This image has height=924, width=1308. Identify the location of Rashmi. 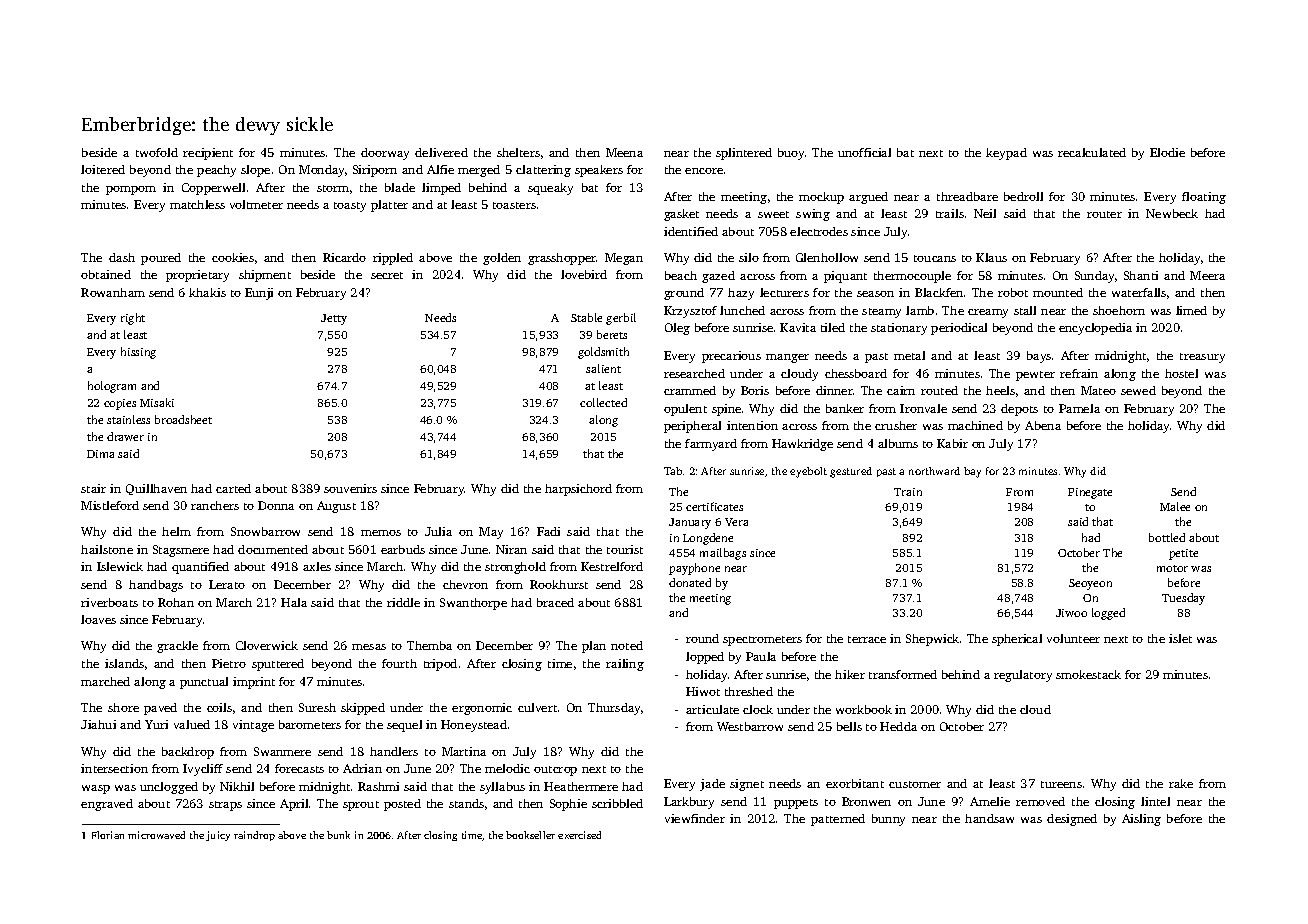
(378, 786).
